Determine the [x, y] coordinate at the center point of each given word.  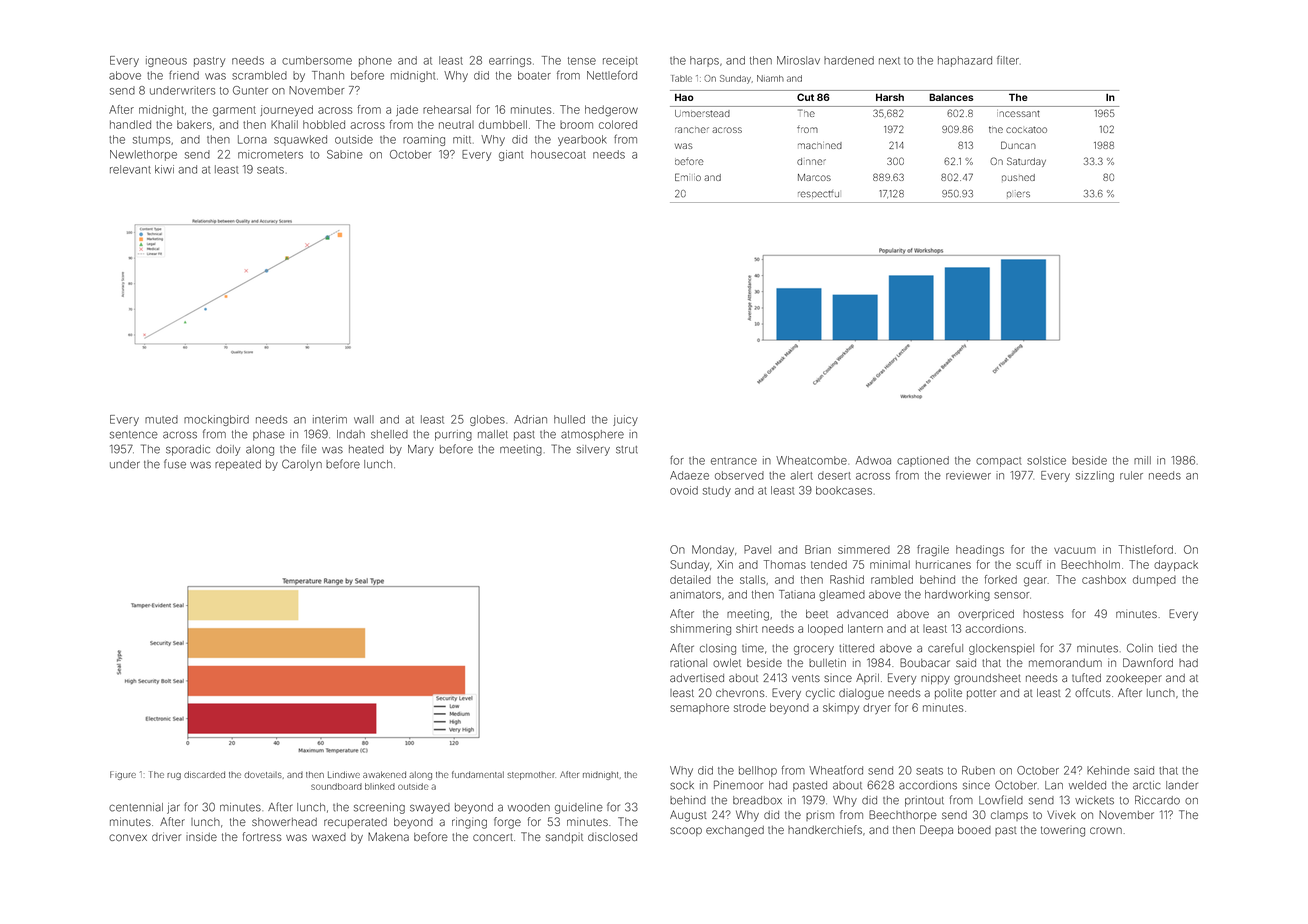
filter [1008, 60]
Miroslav [798, 60]
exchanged [735, 831]
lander [1182, 785]
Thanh [328, 75]
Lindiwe [344, 774]
